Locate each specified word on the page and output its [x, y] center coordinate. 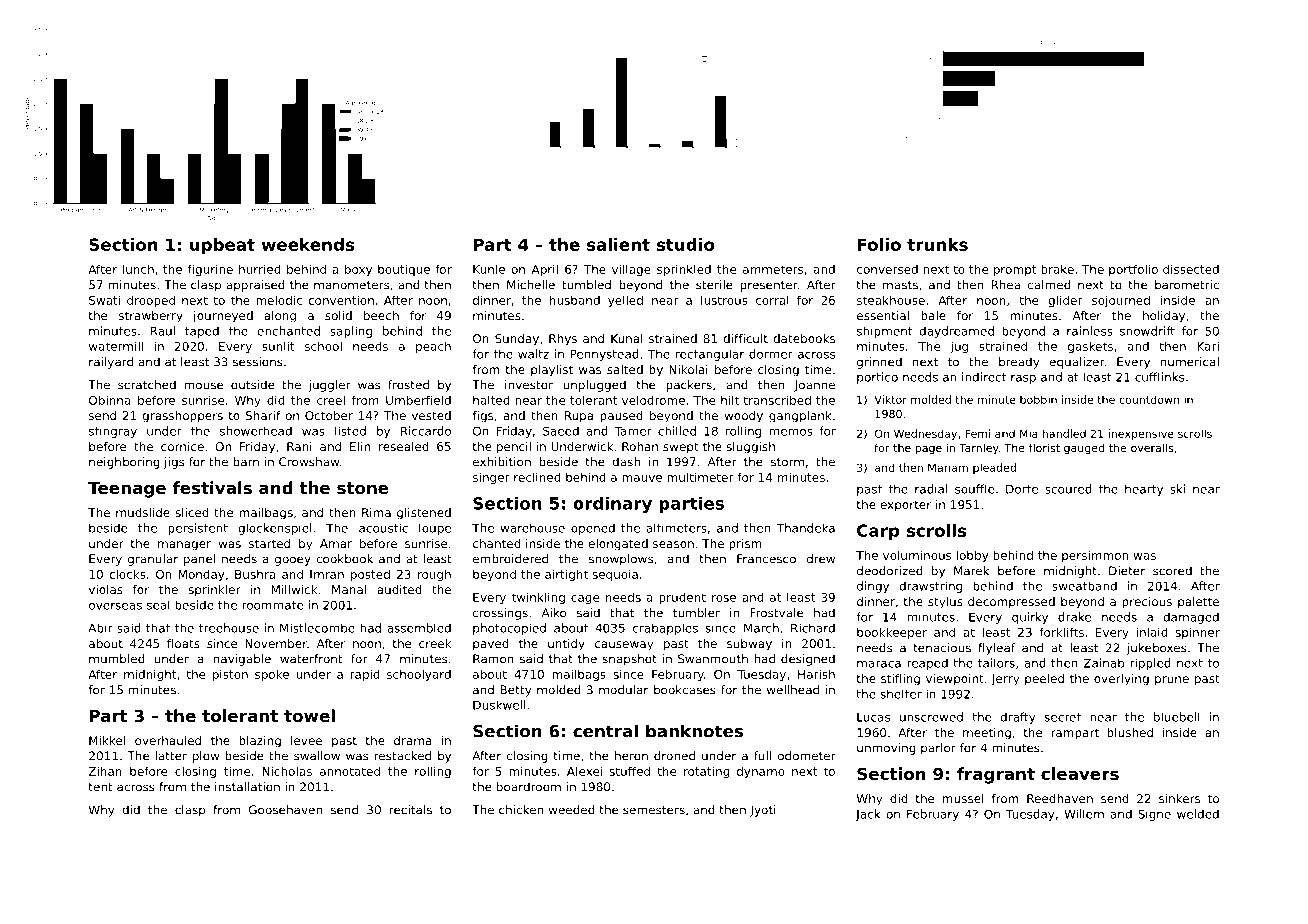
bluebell [1177, 717]
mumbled [117, 659]
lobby [973, 556]
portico [877, 378]
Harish [816, 674]
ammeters [773, 269]
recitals [411, 810]
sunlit [278, 346]
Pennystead [604, 355]
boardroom [529, 787]
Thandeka [805, 528]
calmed [1049, 285]
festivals [212, 487]
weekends [308, 244]
